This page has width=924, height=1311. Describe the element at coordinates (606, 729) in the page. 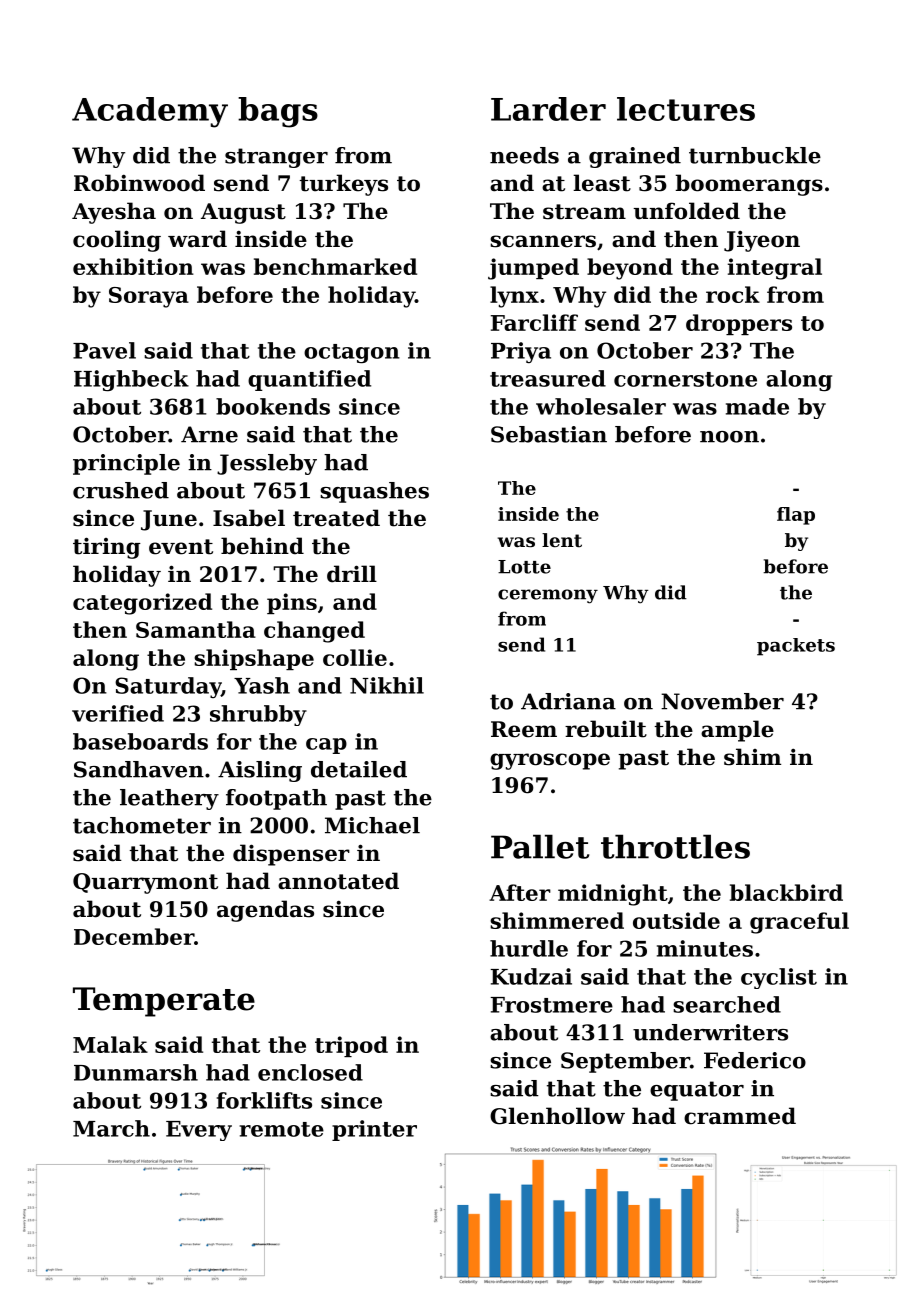

I see `rebuilt` at that location.
